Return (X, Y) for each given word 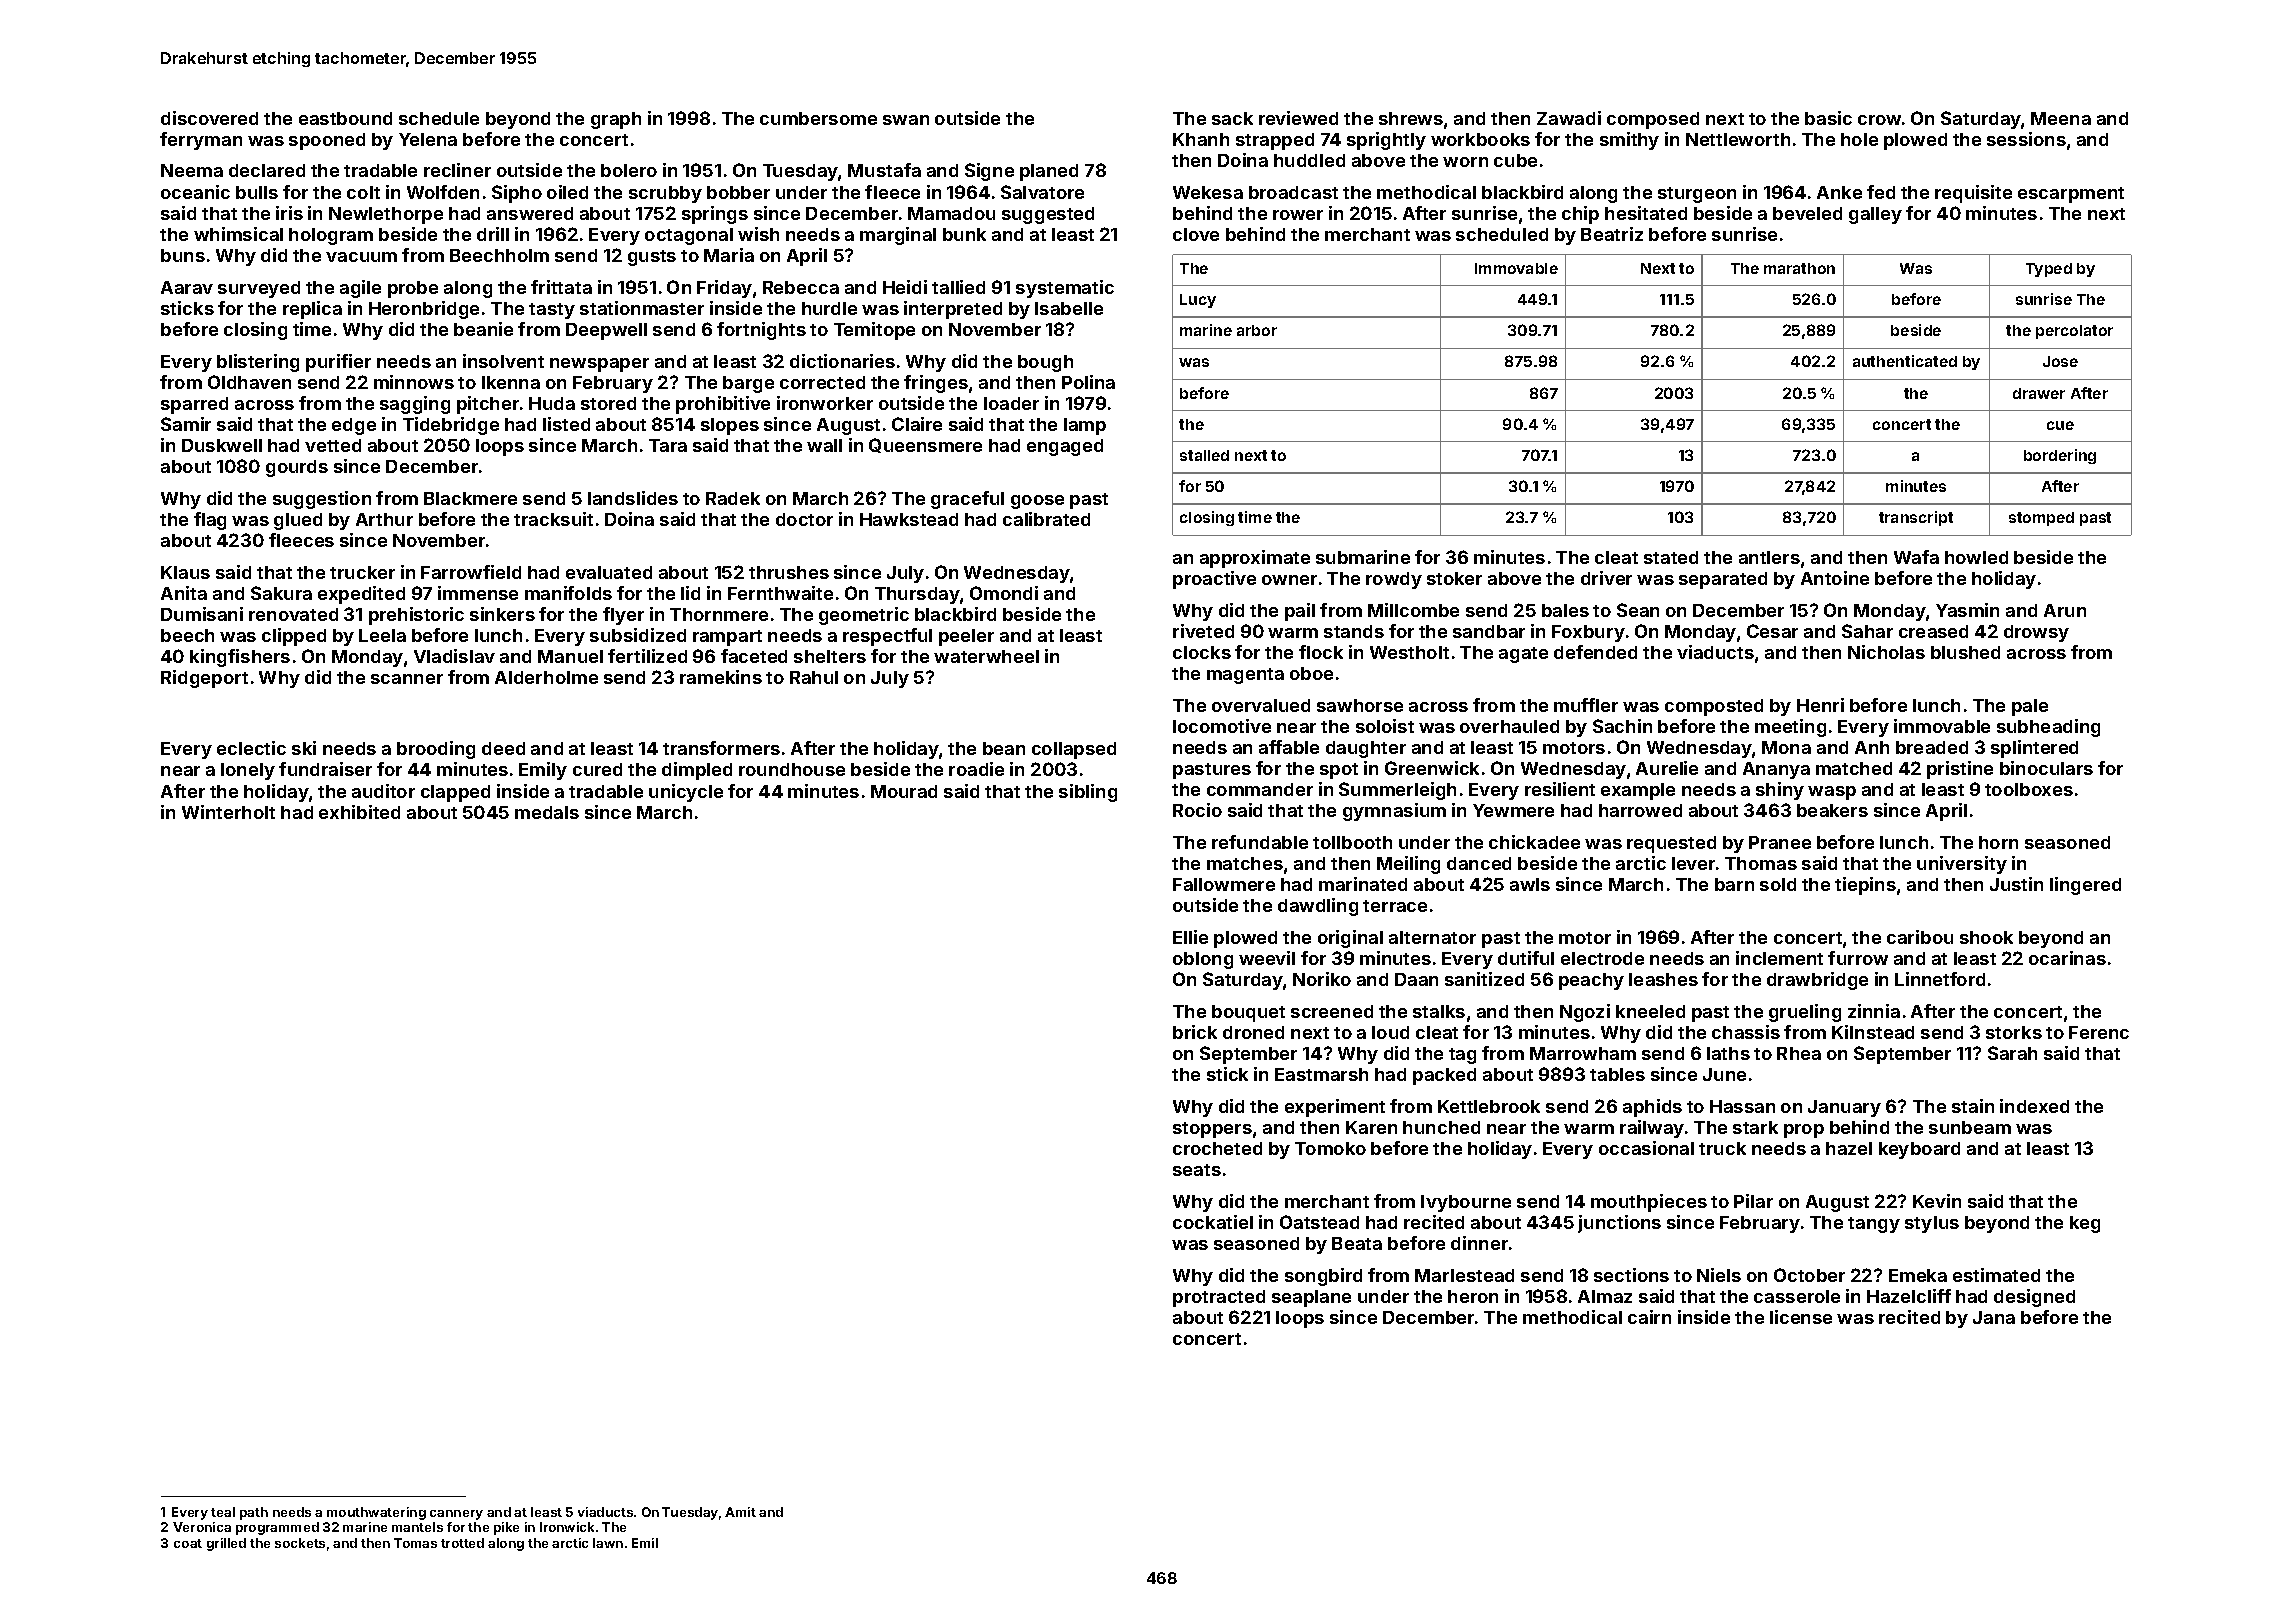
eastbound (345, 118)
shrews (1411, 118)
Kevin (1937, 1201)
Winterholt (228, 812)
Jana (1994, 1317)
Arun (2065, 610)
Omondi (1004, 593)
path (254, 1513)
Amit (740, 1512)
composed (1653, 120)
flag (210, 521)
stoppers (1212, 1130)
